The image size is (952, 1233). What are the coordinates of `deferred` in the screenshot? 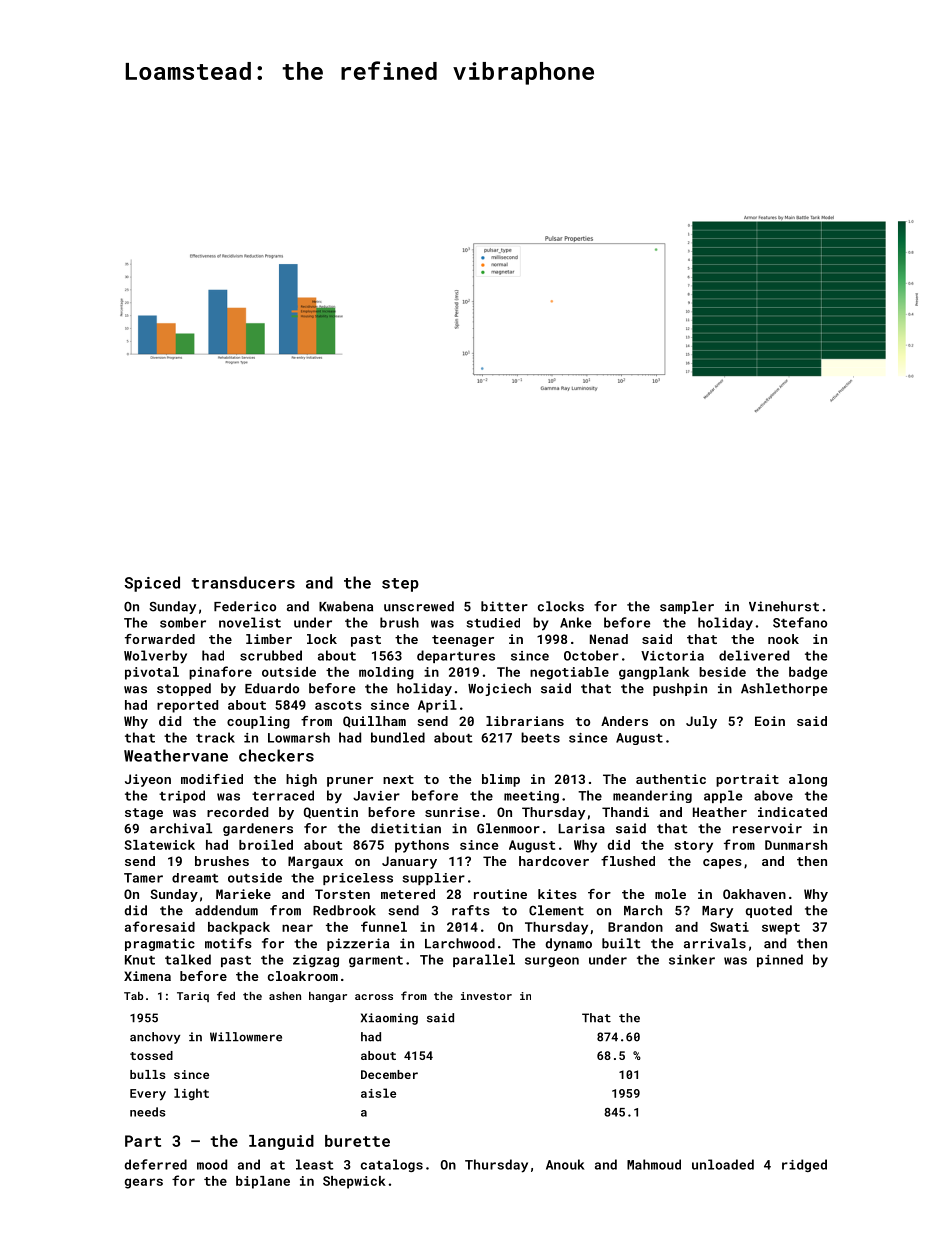 It's located at (156, 1164).
